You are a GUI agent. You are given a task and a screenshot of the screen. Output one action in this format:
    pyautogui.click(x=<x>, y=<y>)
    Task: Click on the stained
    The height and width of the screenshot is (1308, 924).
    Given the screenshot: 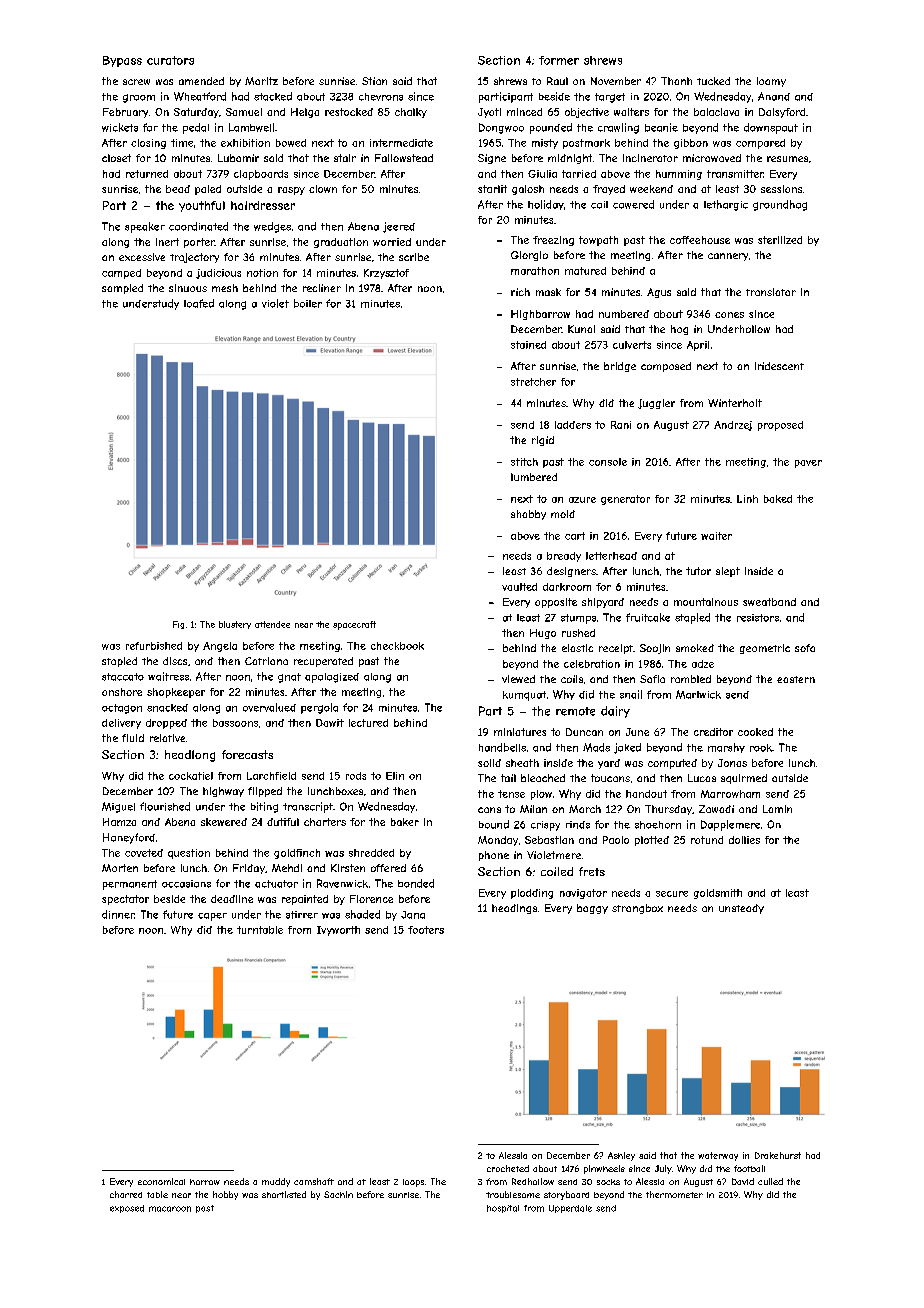 What is the action you would take?
    pyautogui.click(x=528, y=345)
